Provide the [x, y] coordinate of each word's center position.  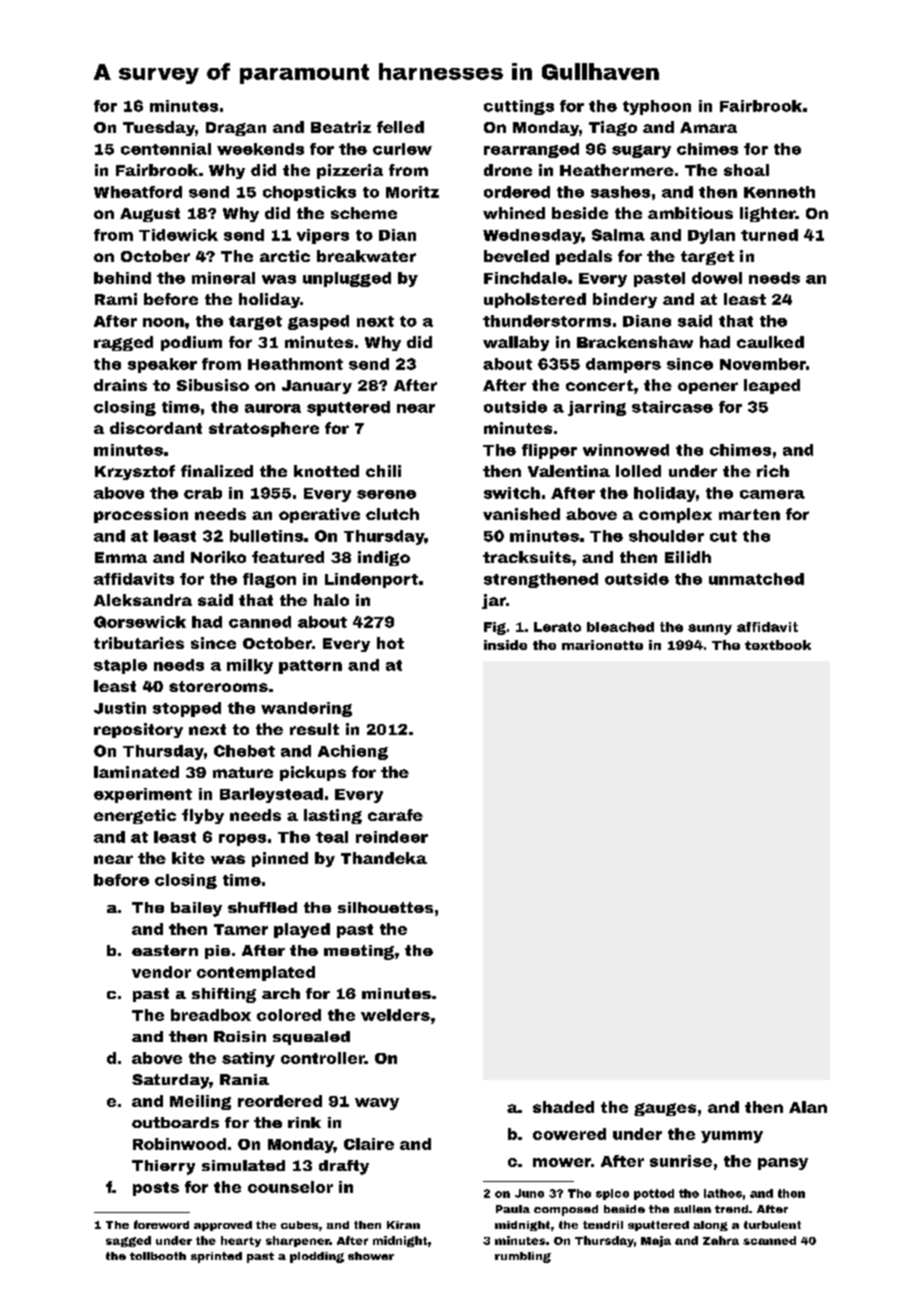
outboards [175, 1122]
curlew [402, 149]
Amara [708, 127]
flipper [549, 451]
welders [395, 1015]
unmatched [756, 579]
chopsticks [309, 193]
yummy [732, 1137]
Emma [121, 557]
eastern [165, 950]
